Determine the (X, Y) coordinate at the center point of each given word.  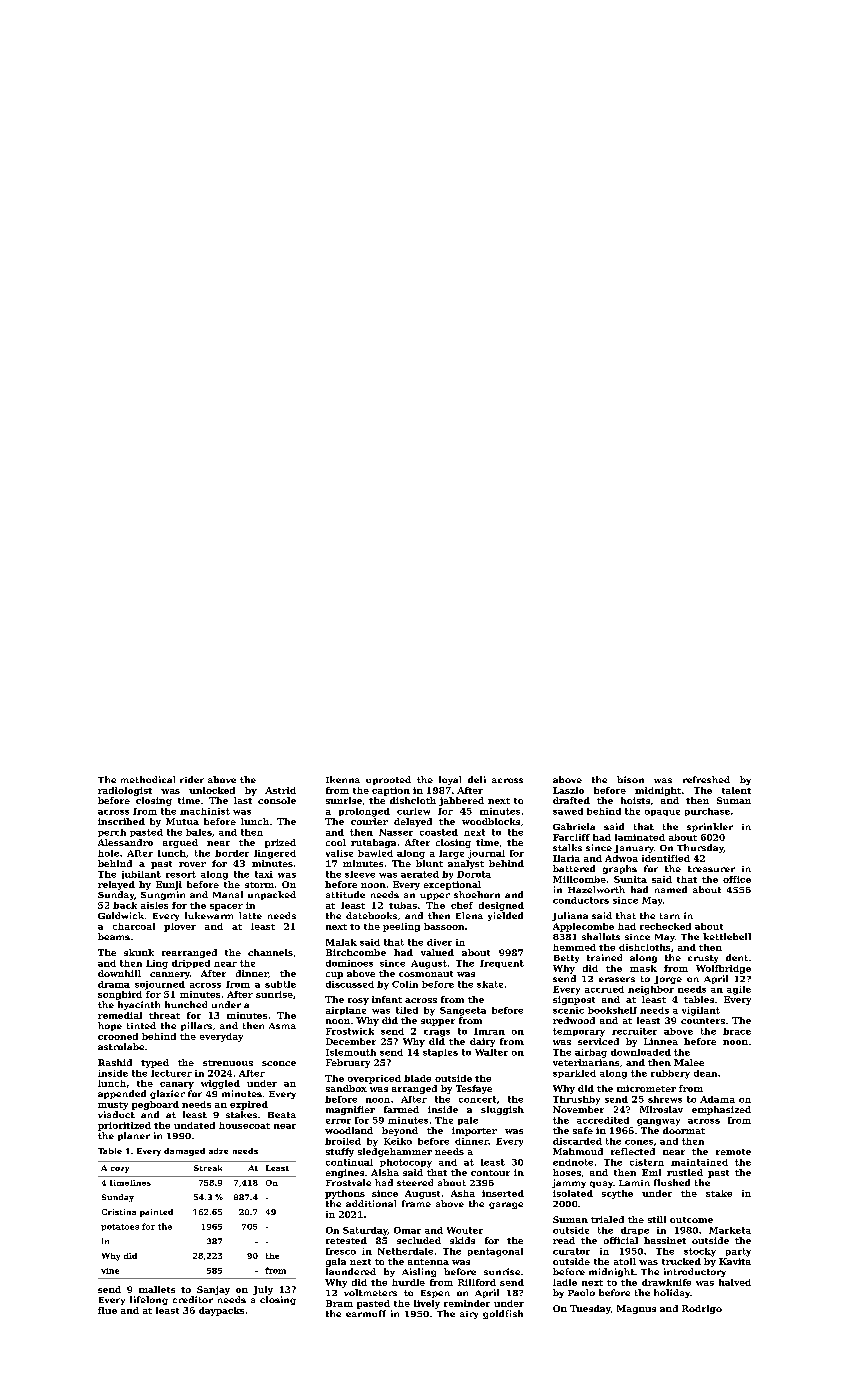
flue (107, 1310)
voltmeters (370, 1292)
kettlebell (727, 936)
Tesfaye (474, 1089)
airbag (591, 1053)
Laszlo (568, 790)
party (738, 1252)
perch (112, 833)
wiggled (220, 1084)
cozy (120, 1170)
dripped (191, 964)
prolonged (364, 812)
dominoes (349, 963)
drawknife (666, 1282)
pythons (345, 1194)
